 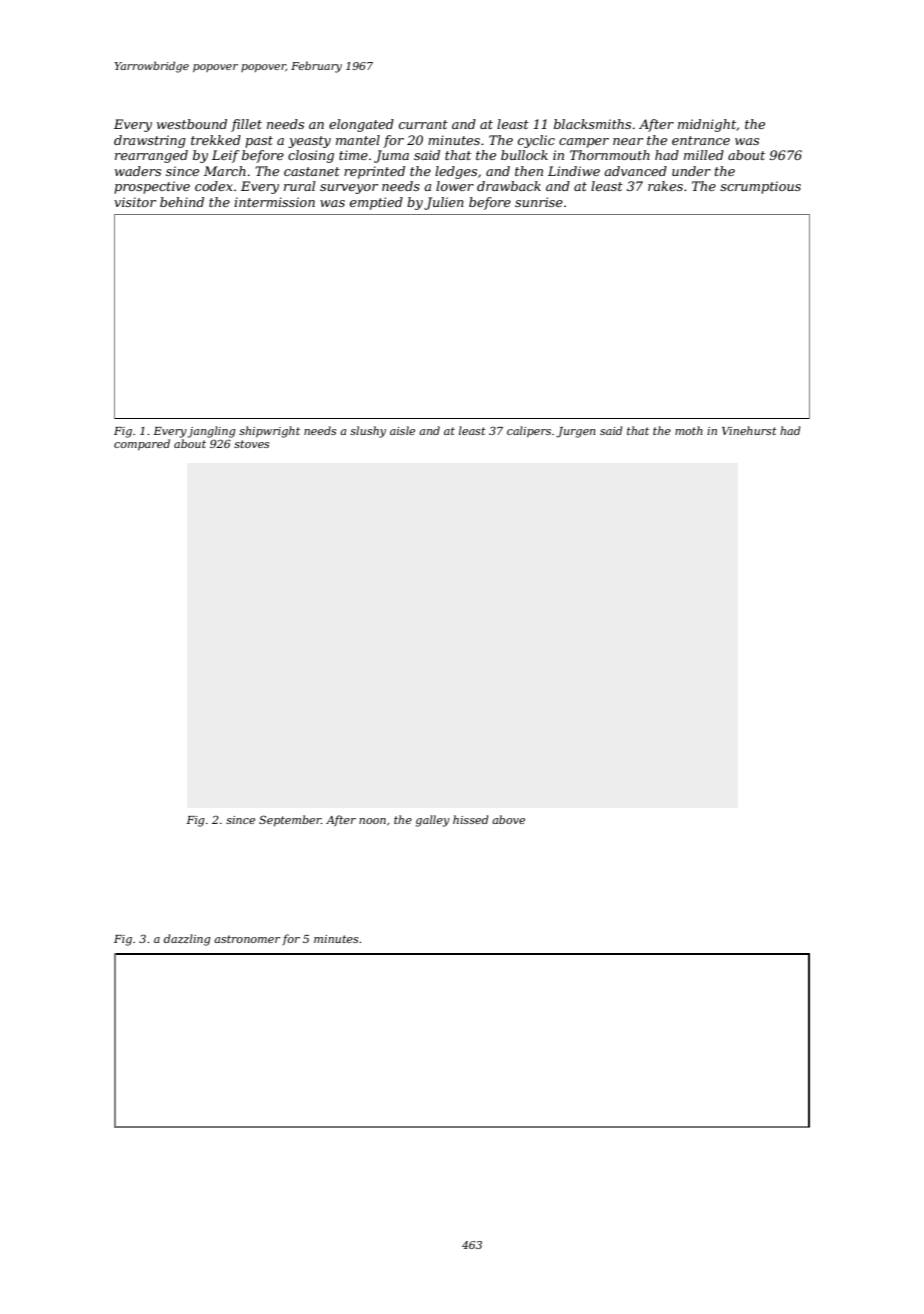 I want to click on aisle, so click(x=402, y=430).
